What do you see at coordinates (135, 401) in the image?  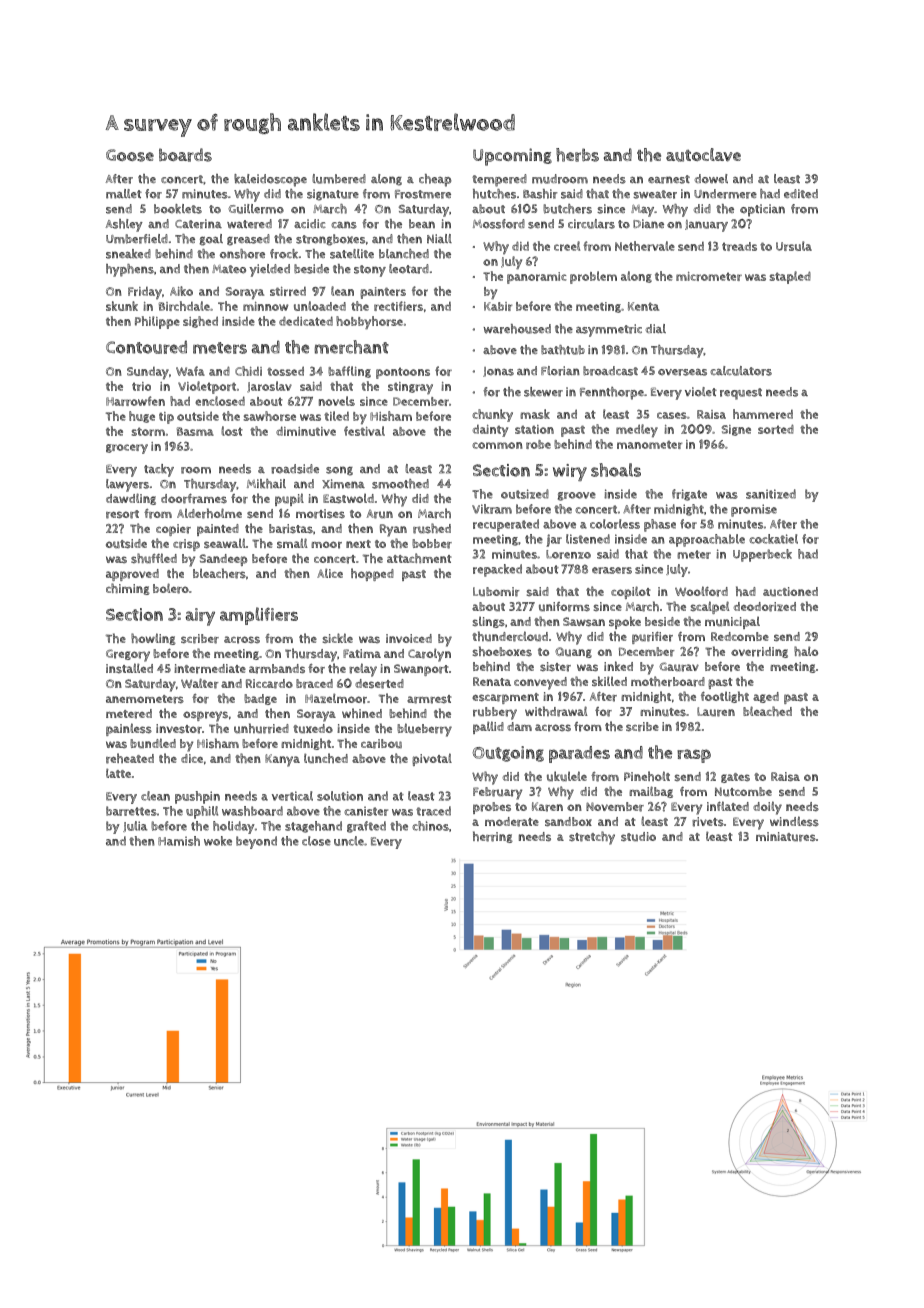 I see `Harrowfen` at bounding box center [135, 401].
